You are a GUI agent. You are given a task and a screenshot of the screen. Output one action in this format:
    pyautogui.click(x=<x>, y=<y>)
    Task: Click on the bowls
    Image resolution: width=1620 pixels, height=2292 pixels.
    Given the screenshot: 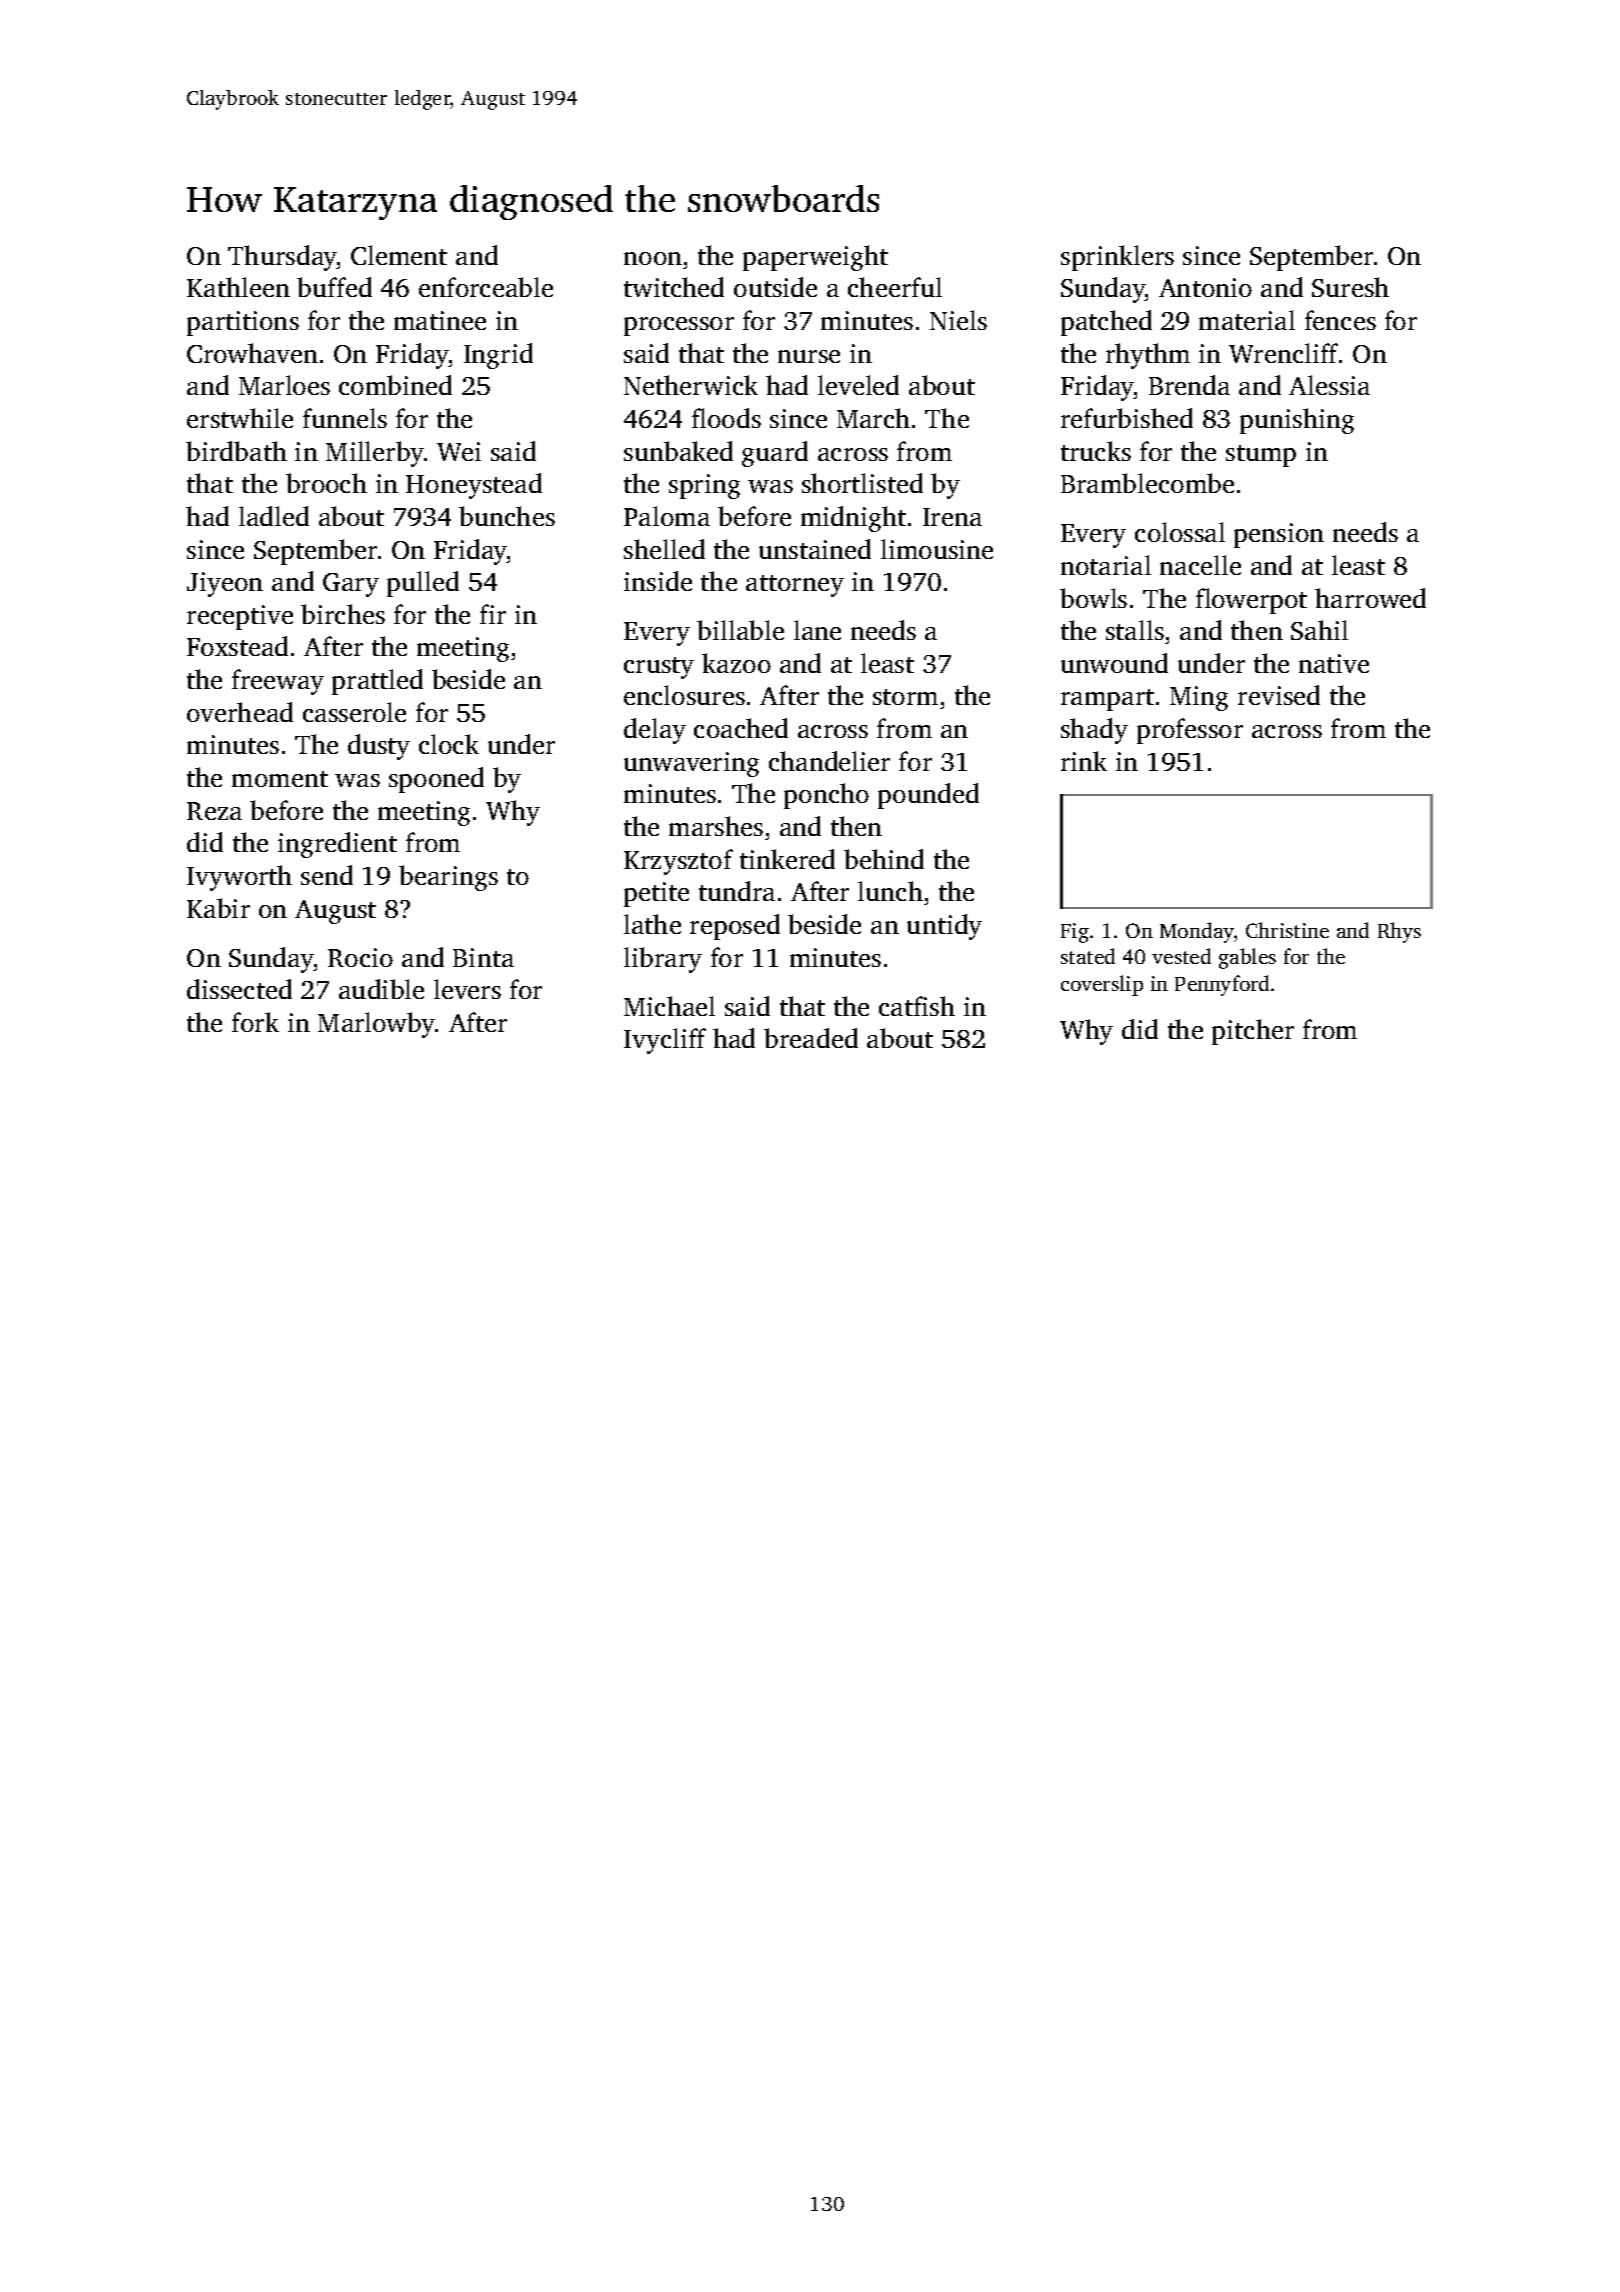 What is the action you would take?
    pyautogui.click(x=1093, y=598)
